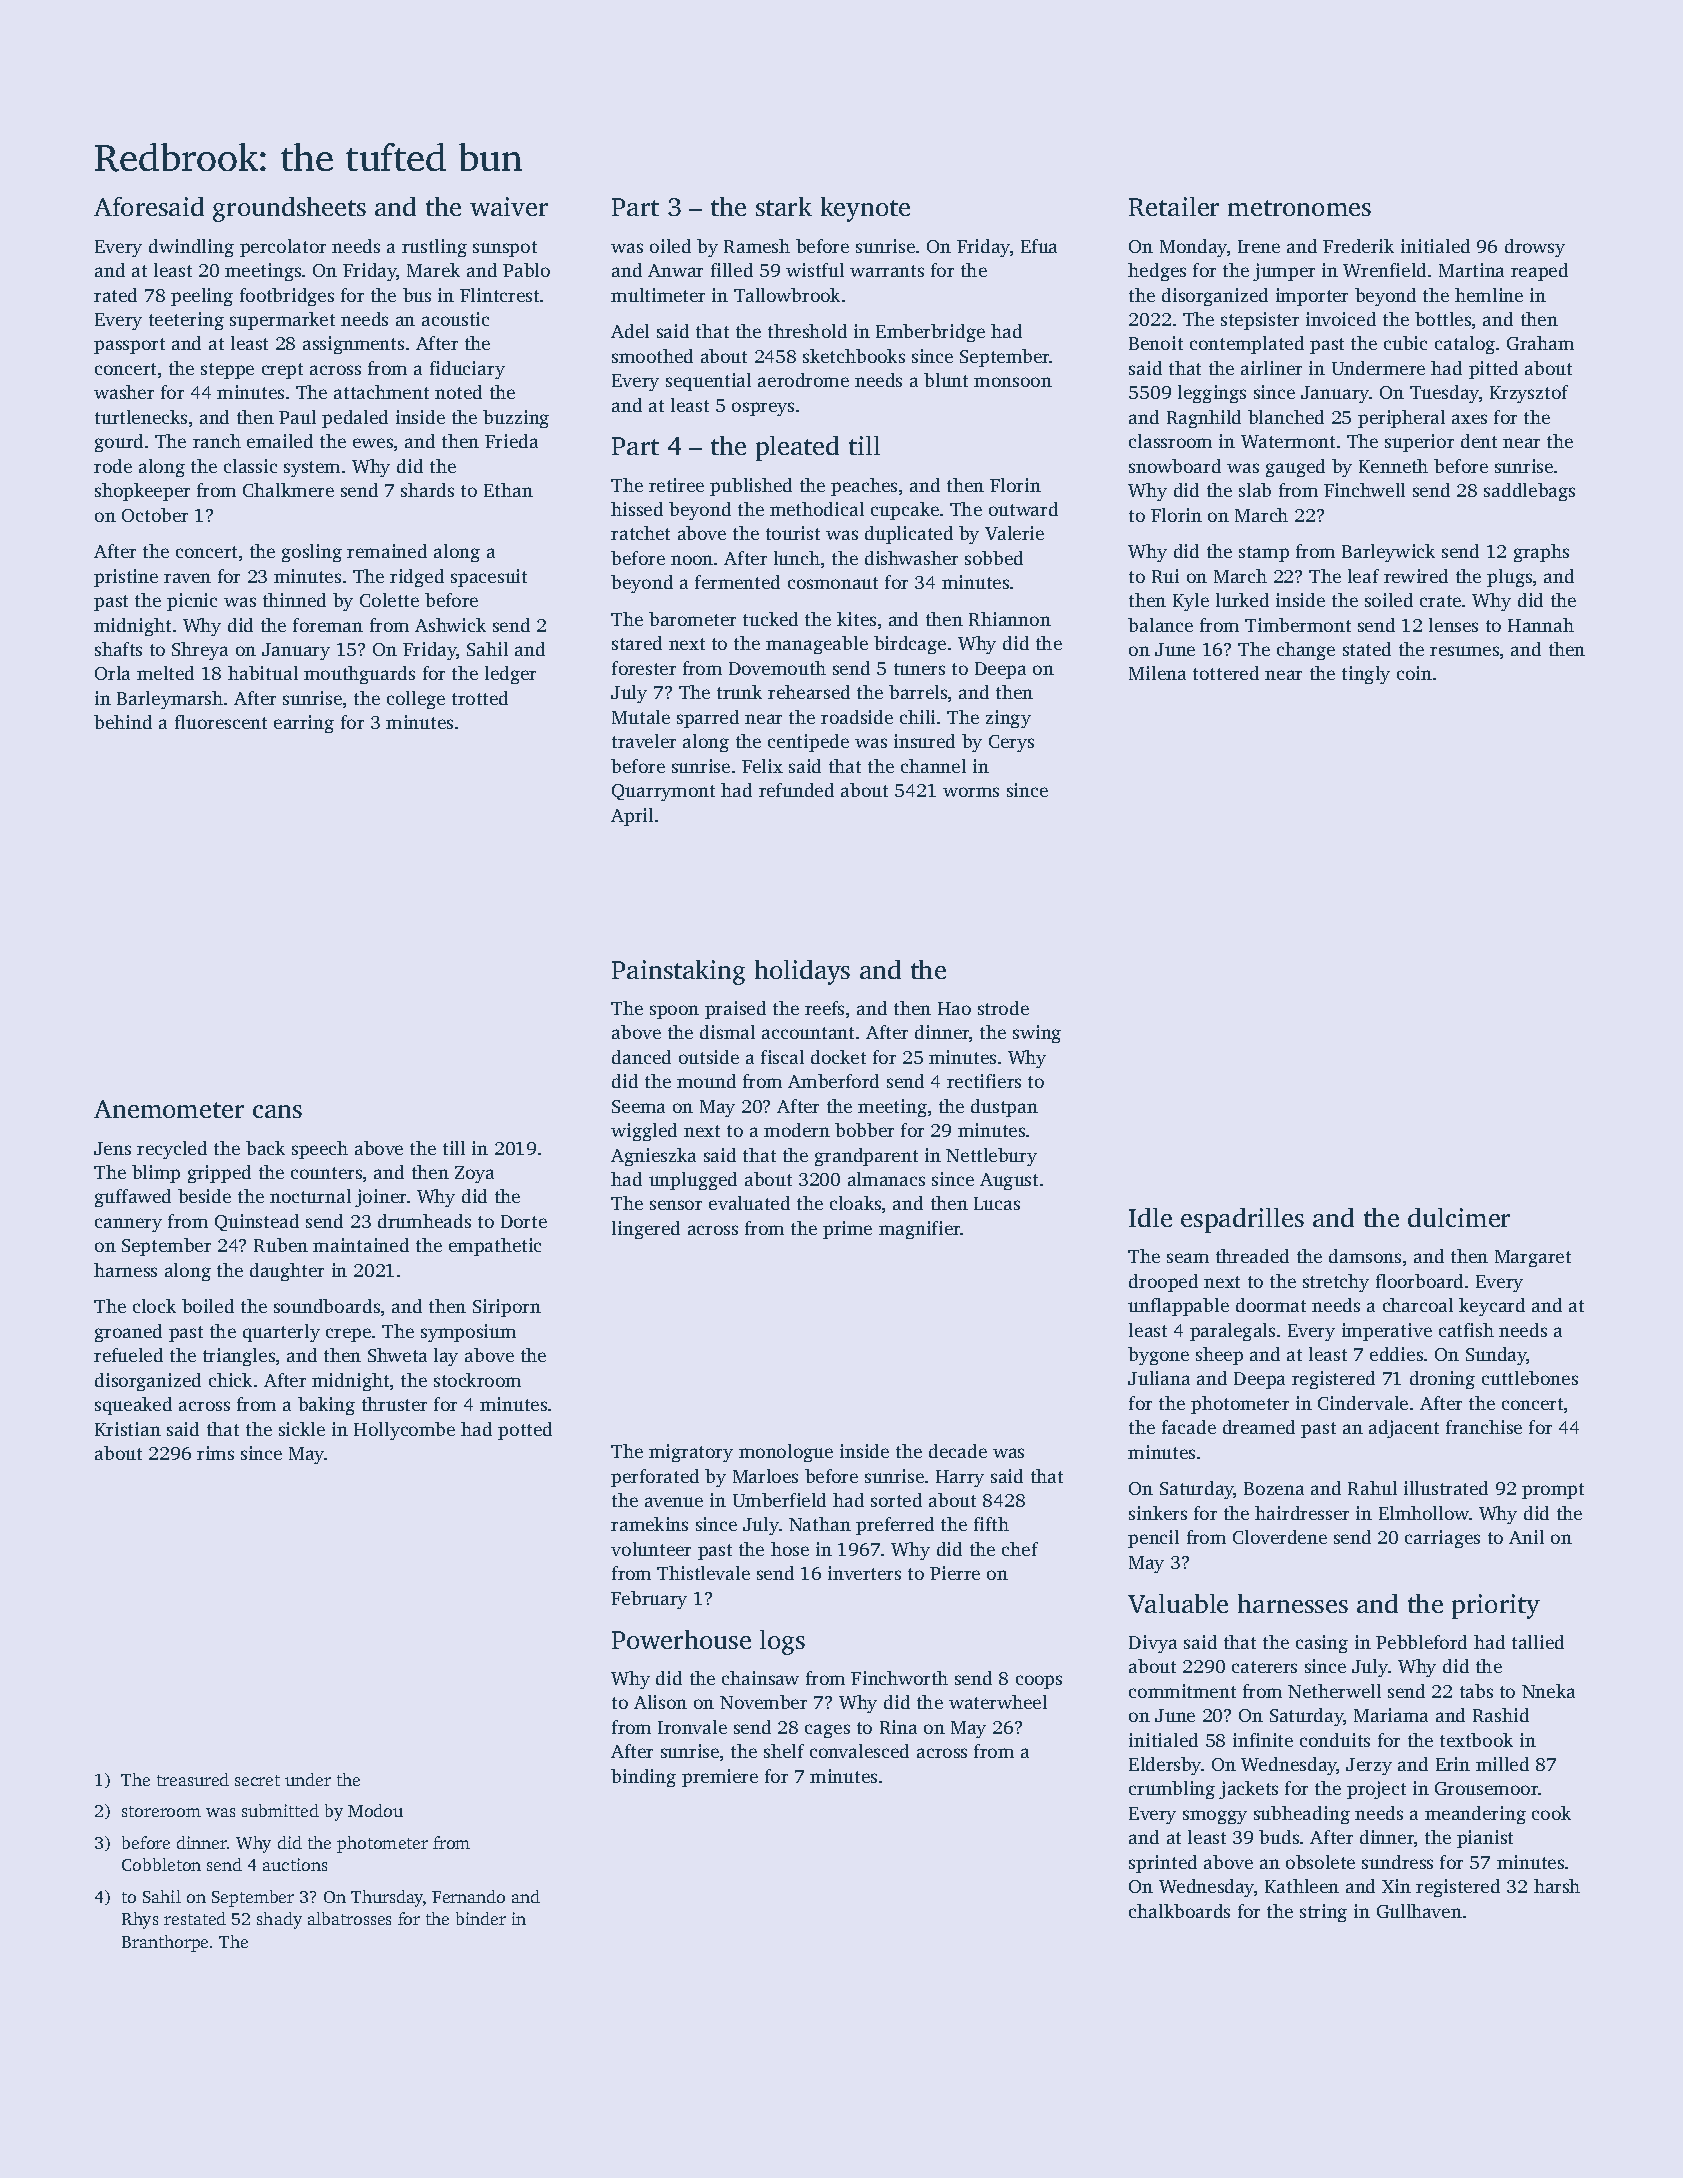 This document has width=1683, height=2178. Describe the element at coordinates (678, 972) in the document. I see `Painstaking` at that location.
